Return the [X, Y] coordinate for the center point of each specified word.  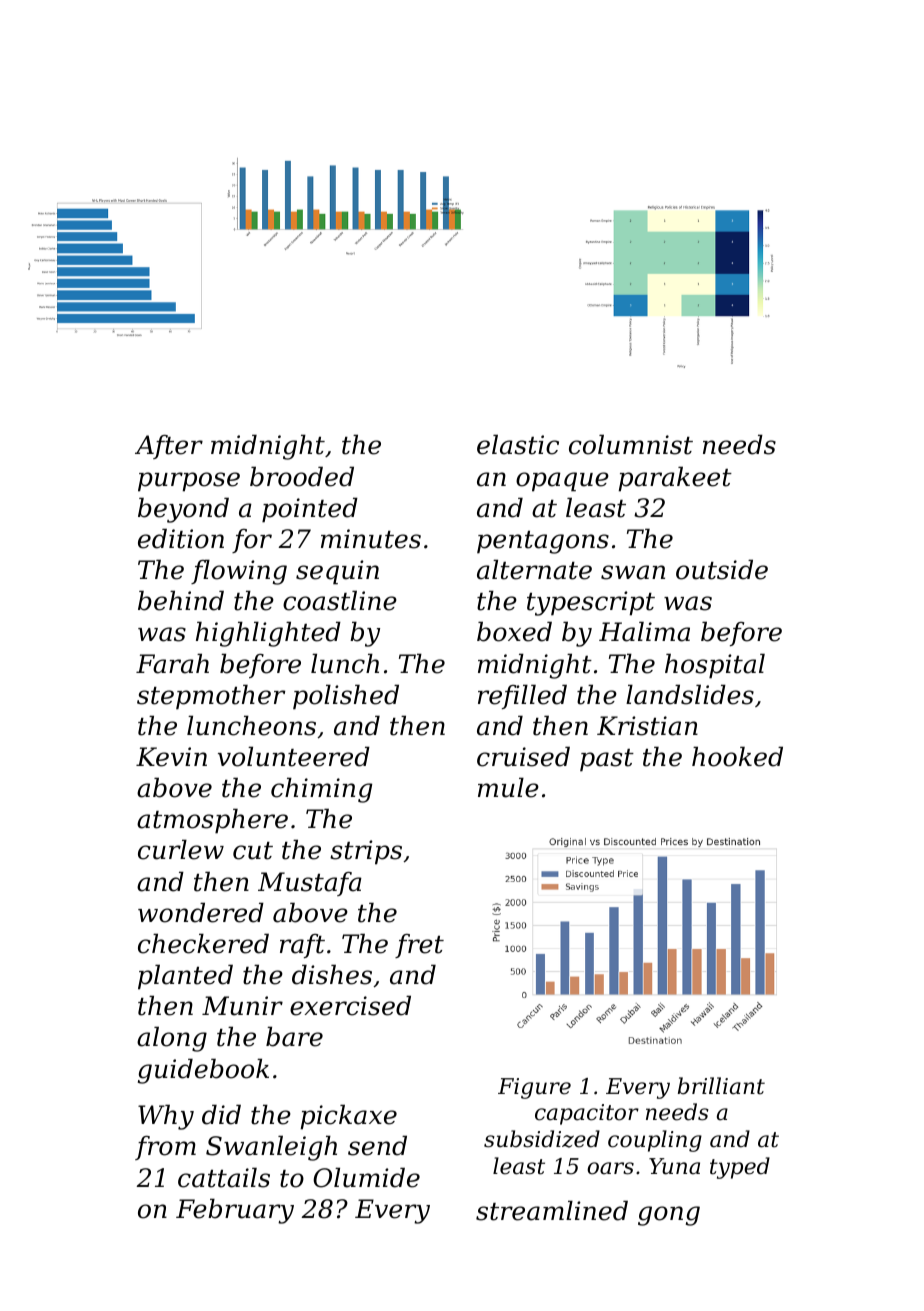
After [169, 447]
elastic [518, 444]
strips [366, 852]
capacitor [587, 1114]
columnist [631, 444]
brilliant [721, 1086]
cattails [224, 1177]
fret [419, 946]
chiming [321, 790]
